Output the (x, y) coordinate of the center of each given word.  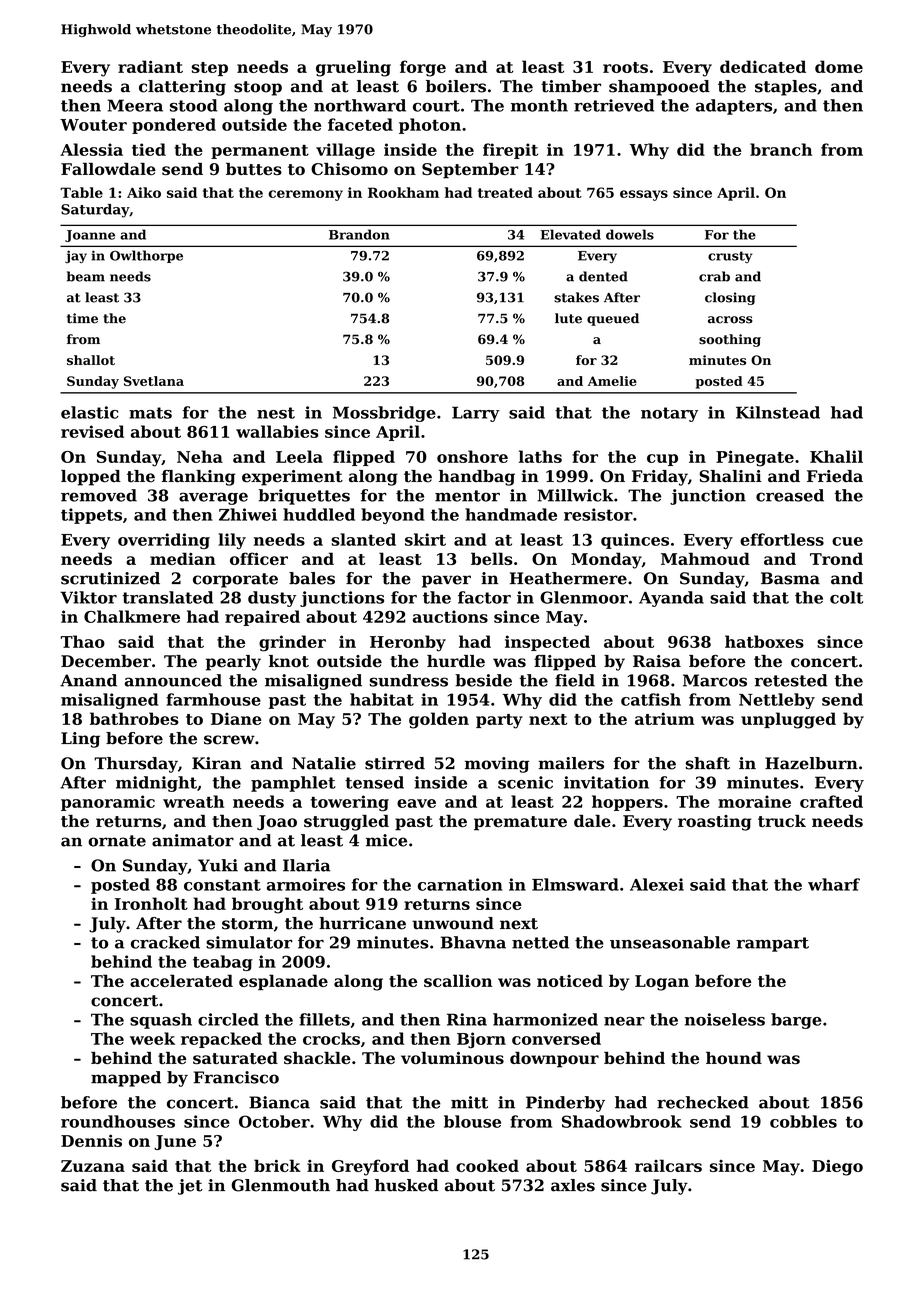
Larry (476, 414)
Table (81, 192)
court (436, 106)
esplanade (283, 982)
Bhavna (473, 942)
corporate (235, 580)
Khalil (836, 456)
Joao (277, 823)
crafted (831, 801)
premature (520, 823)
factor (484, 597)
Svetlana (154, 381)
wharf (834, 884)
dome (839, 66)
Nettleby (777, 701)
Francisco (236, 1077)
